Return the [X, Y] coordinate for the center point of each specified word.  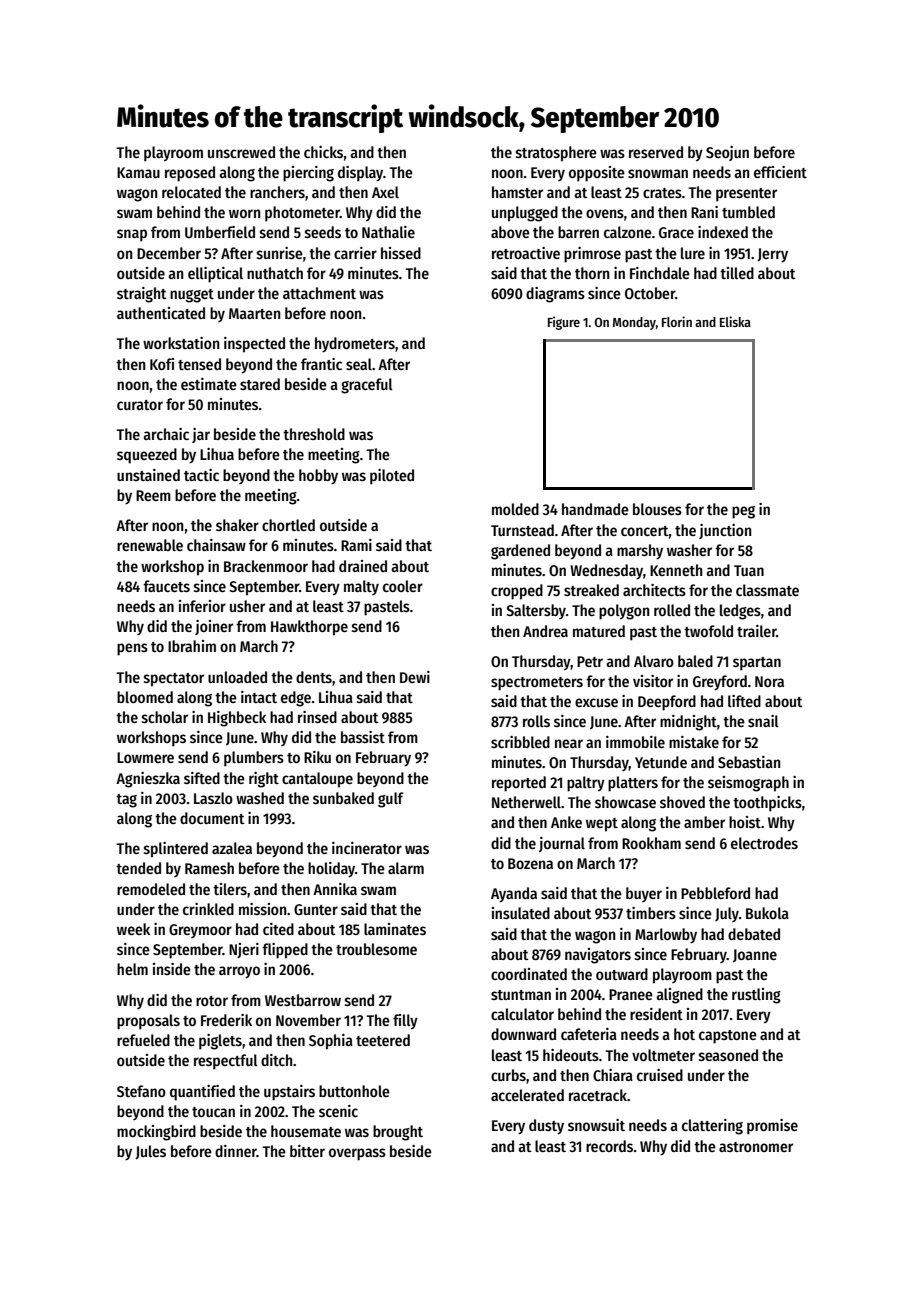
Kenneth [676, 570]
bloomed [145, 697]
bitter [307, 1151]
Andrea [545, 631]
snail [763, 721]
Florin [677, 321]
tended [138, 868]
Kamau [138, 172]
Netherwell [526, 802]
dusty [546, 1127]
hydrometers [355, 345]
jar [201, 435]
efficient [780, 172]
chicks [323, 152]
